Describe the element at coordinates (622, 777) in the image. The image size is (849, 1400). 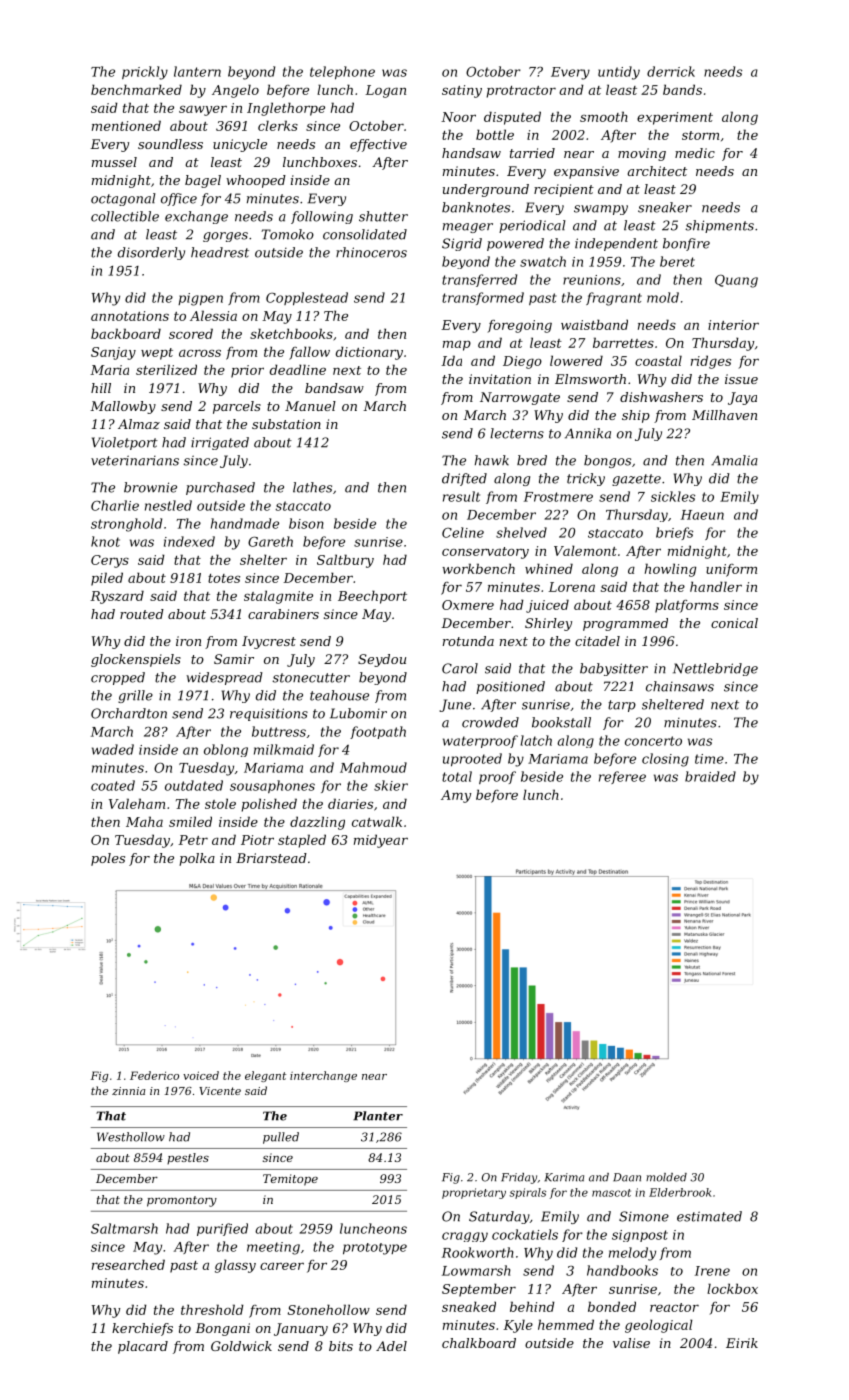
I see `referee` at that location.
